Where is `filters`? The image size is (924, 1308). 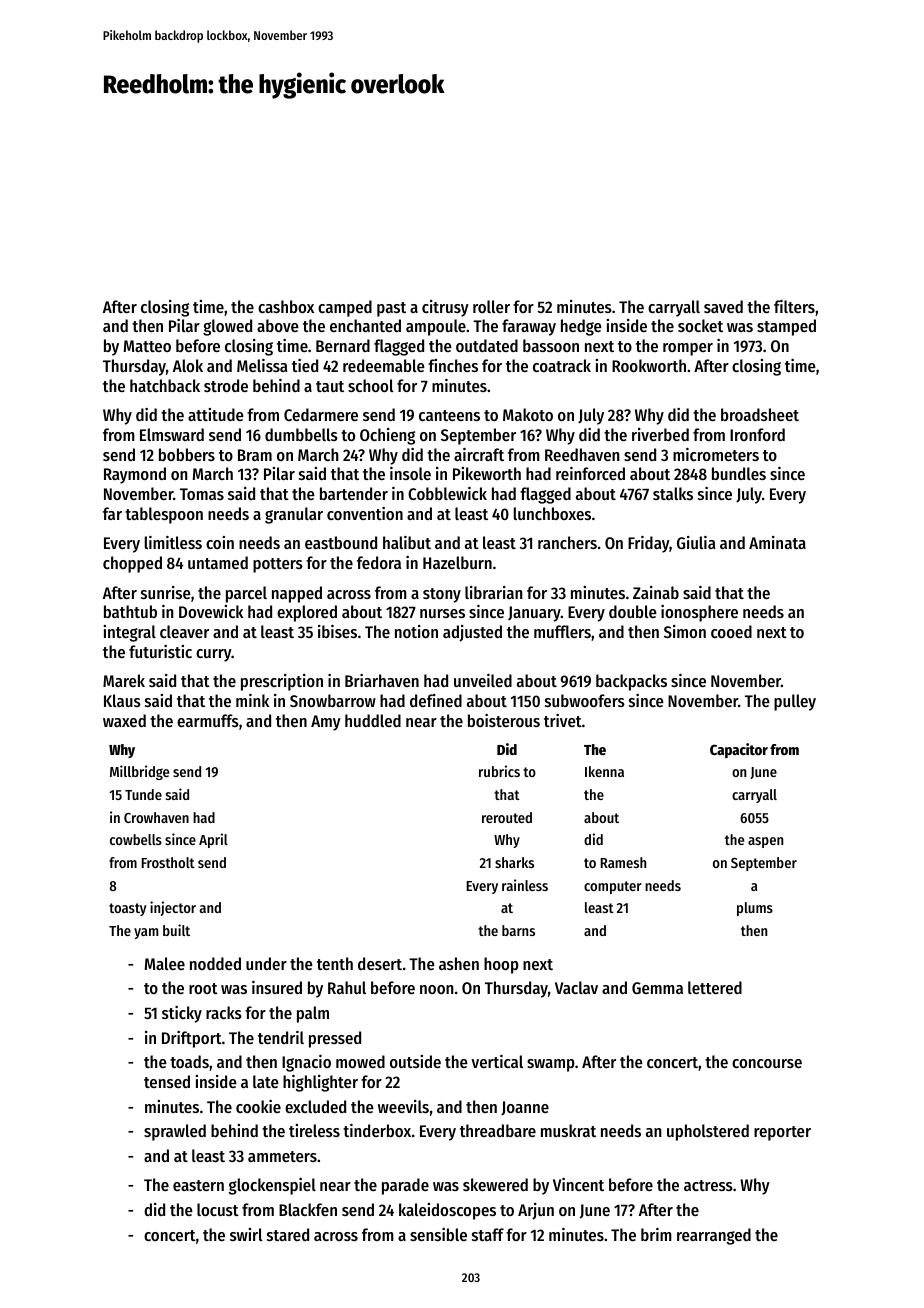 filters is located at coordinates (794, 306).
